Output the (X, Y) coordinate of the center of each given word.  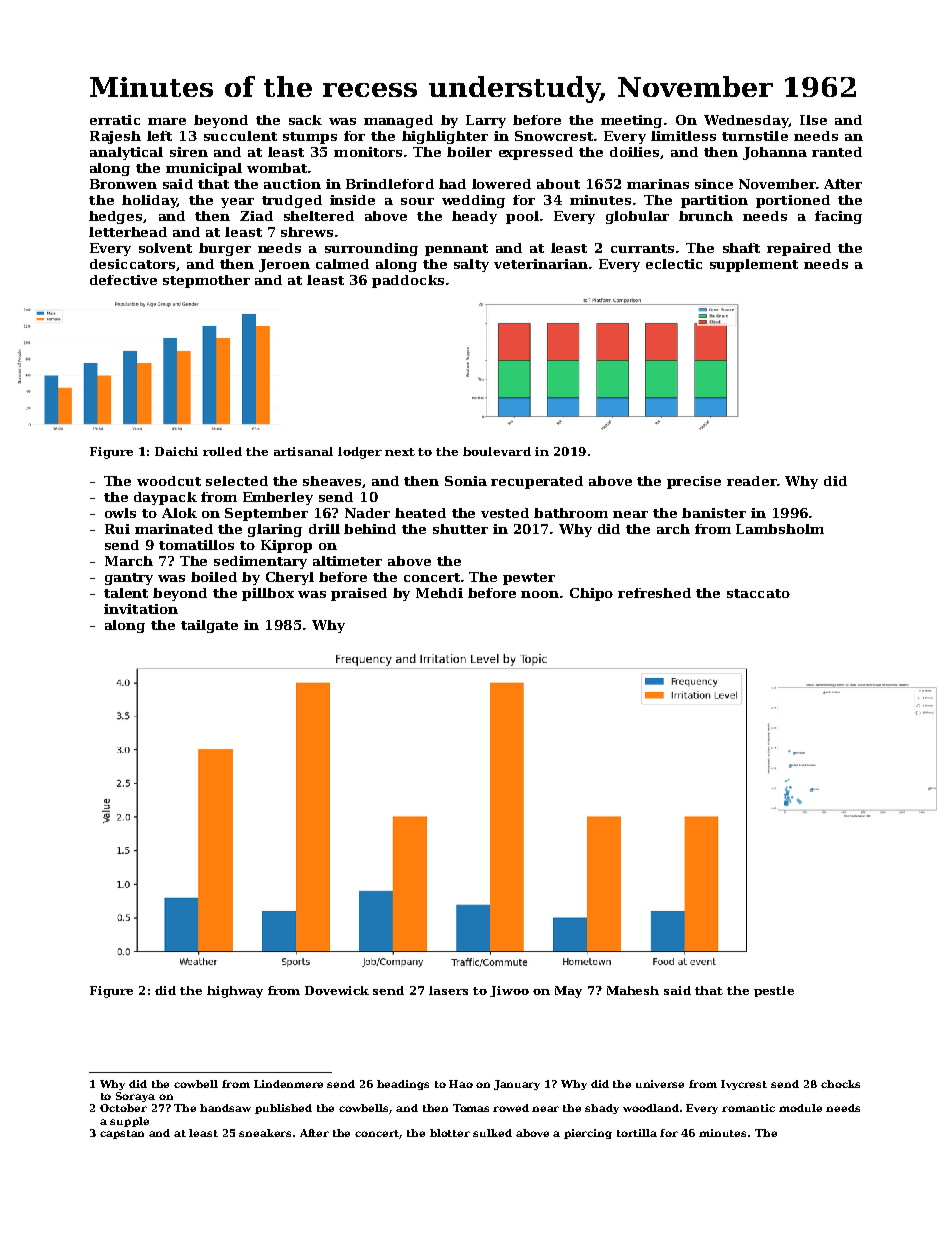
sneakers (265, 1133)
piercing (588, 1134)
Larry (486, 121)
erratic (115, 120)
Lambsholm (780, 529)
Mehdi (439, 593)
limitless (683, 136)
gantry (129, 579)
